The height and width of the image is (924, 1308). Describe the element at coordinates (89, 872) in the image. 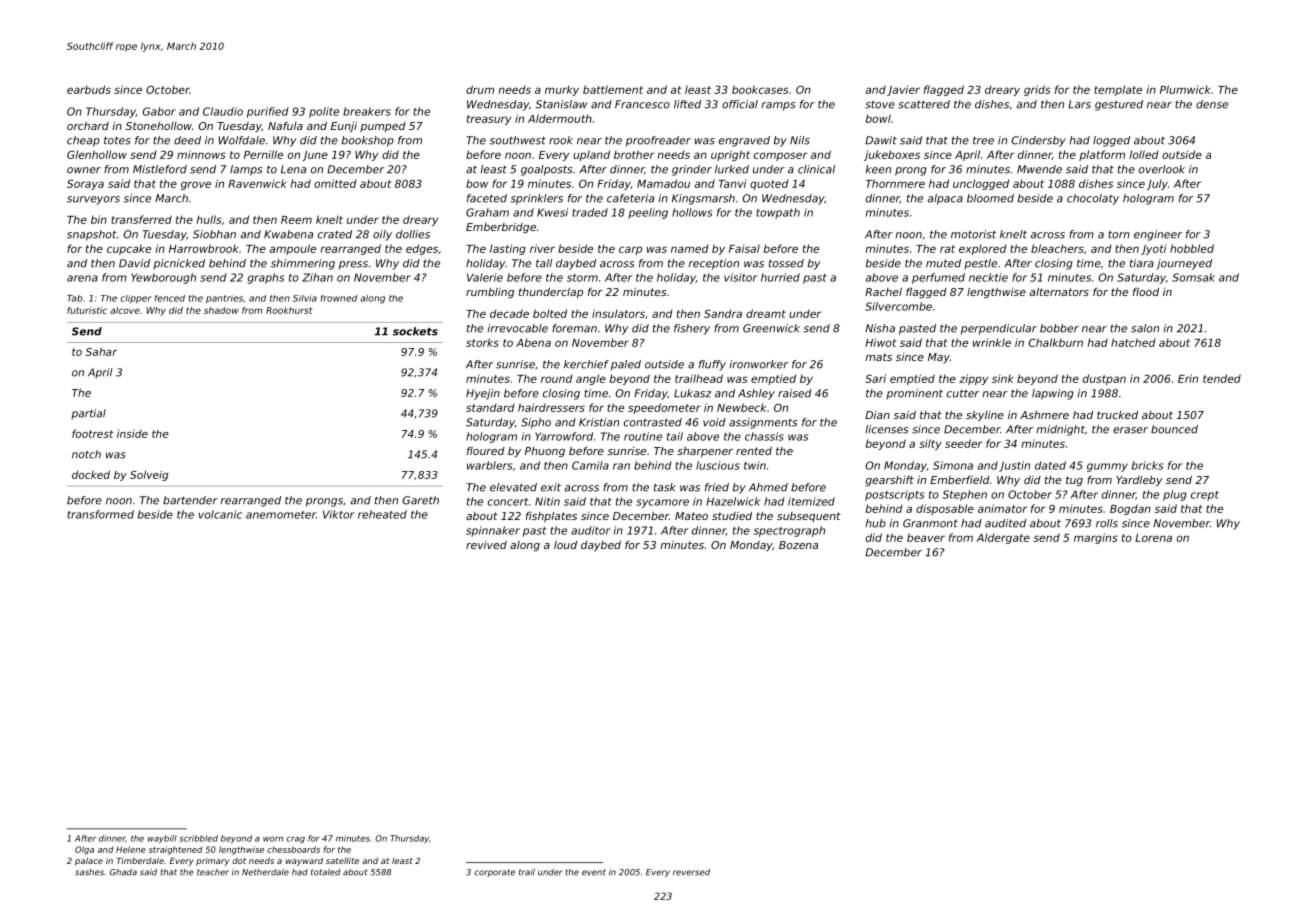

I see `sashes` at that location.
